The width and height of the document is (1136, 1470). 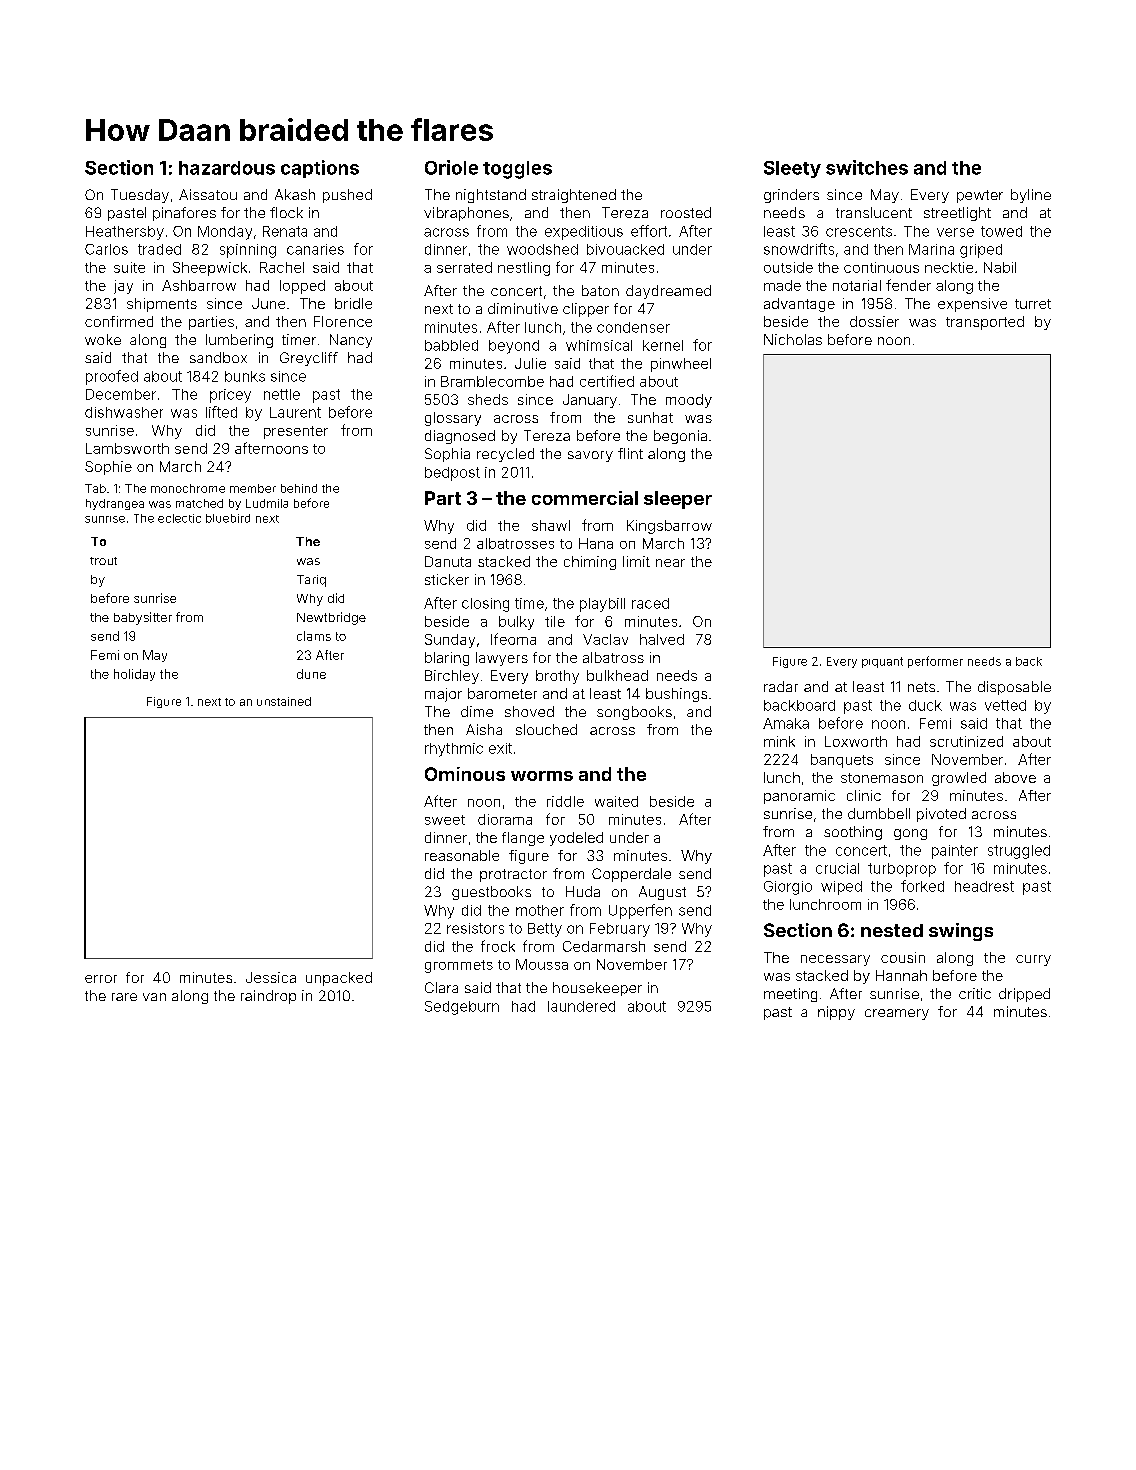 I want to click on confirmed, so click(x=119, y=321).
